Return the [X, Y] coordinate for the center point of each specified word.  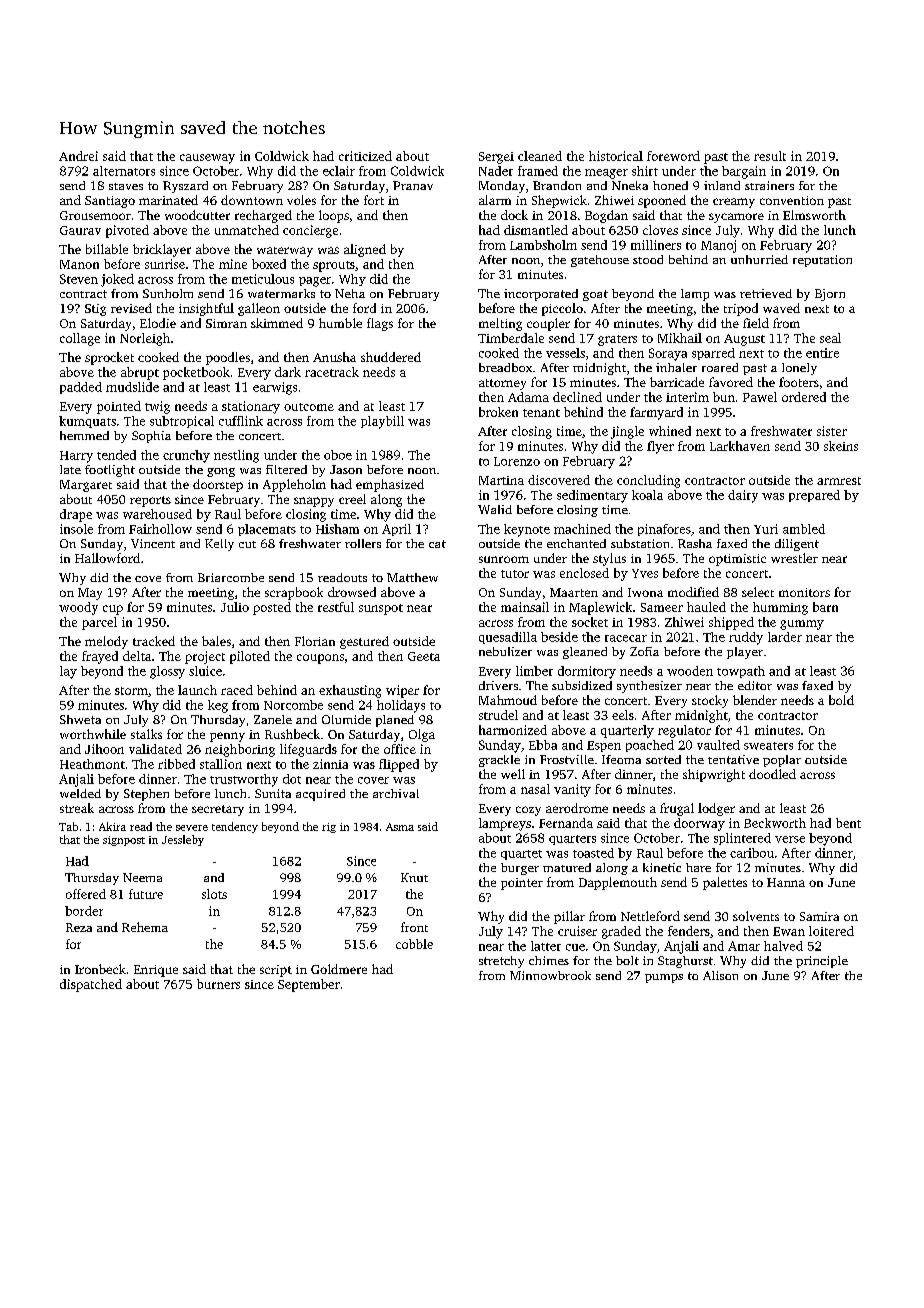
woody [78, 608]
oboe [338, 455]
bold [841, 700]
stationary [251, 407]
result [770, 156]
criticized [365, 156]
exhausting [350, 691]
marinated [168, 200]
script [276, 971]
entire [822, 353]
